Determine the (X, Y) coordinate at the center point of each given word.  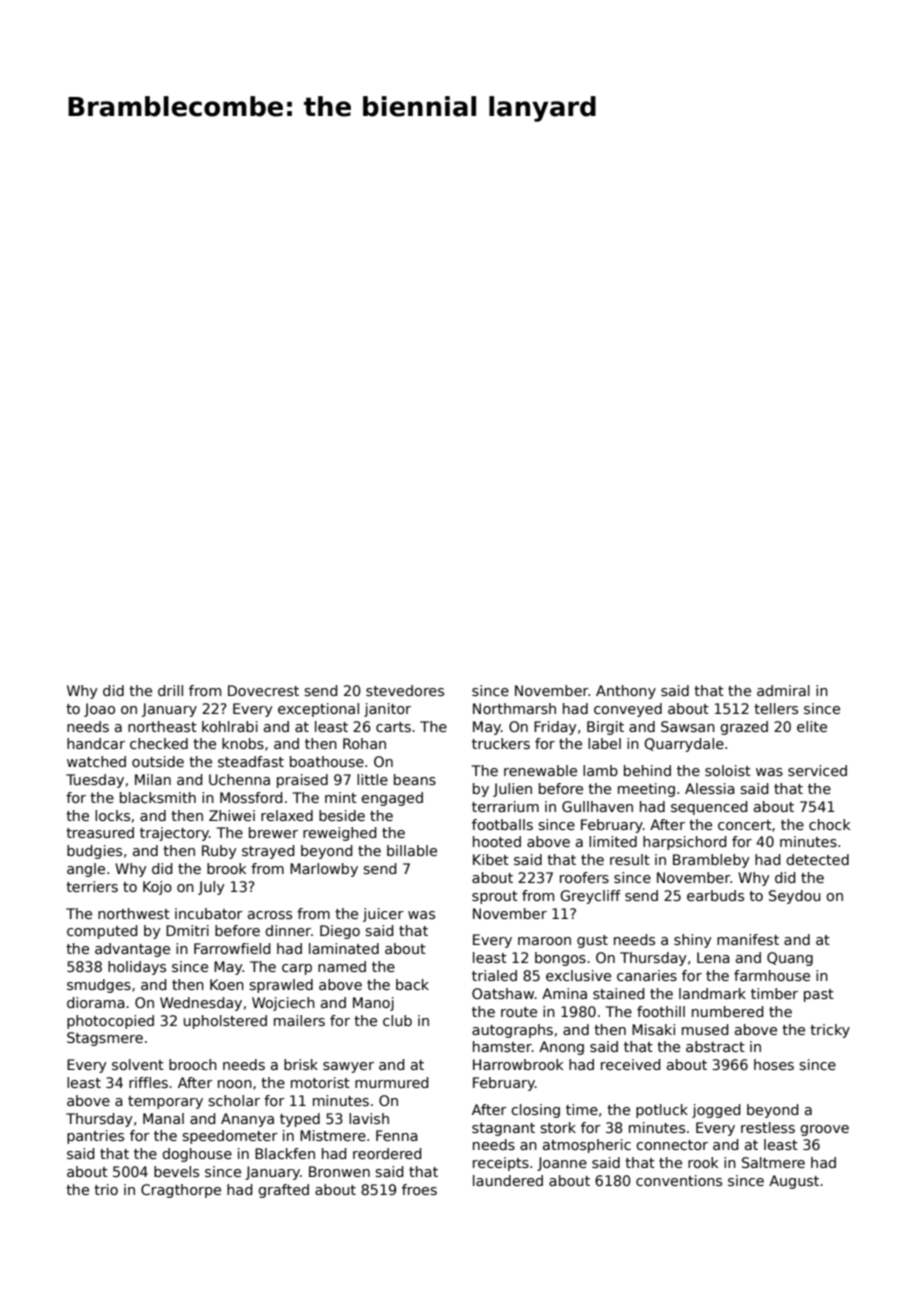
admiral (783, 690)
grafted (283, 1191)
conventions (679, 1180)
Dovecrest (263, 690)
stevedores (405, 690)
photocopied (110, 1022)
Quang (790, 959)
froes (419, 1189)
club (397, 1020)
